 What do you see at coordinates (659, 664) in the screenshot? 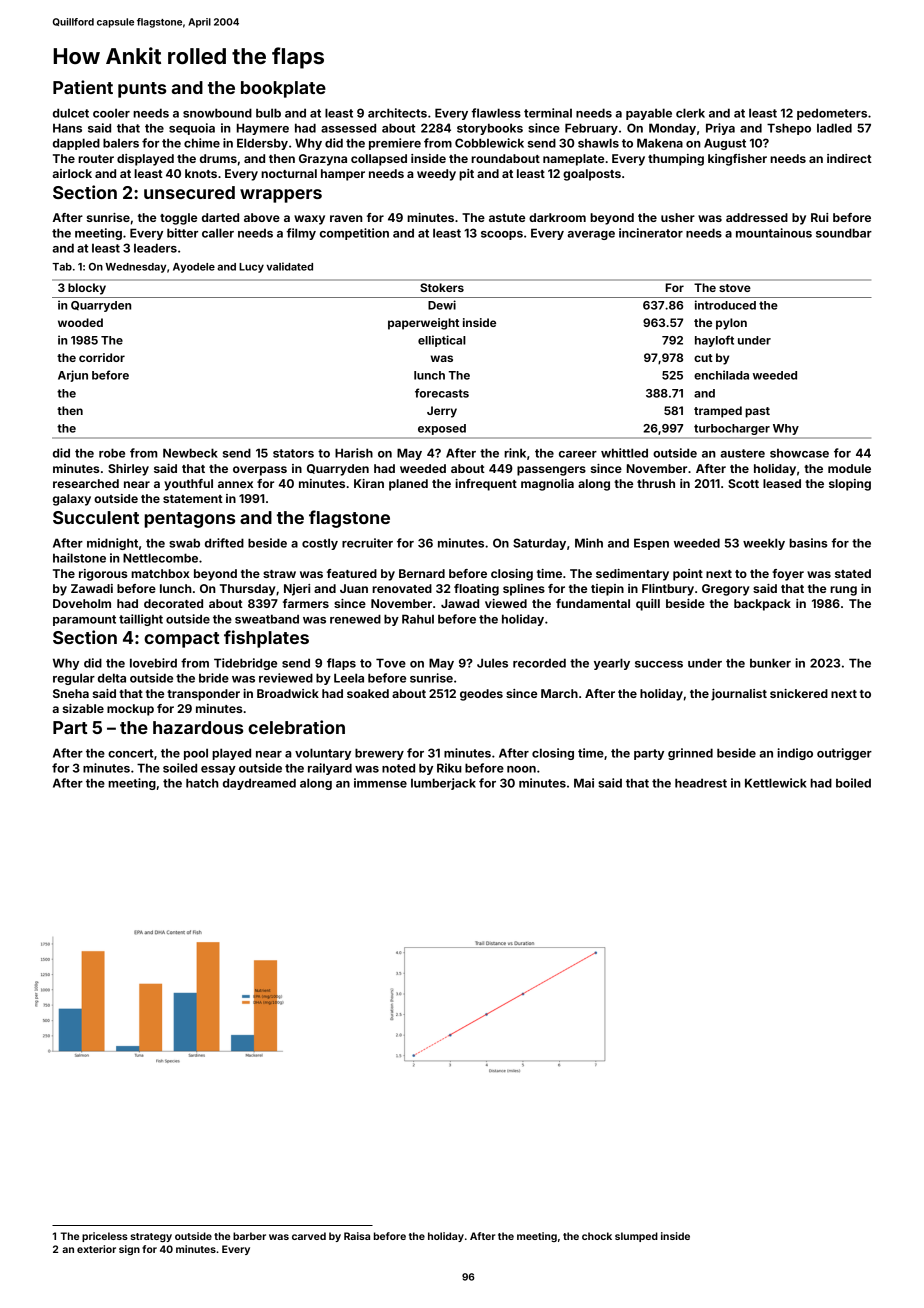
I see `success` at bounding box center [659, 664].
